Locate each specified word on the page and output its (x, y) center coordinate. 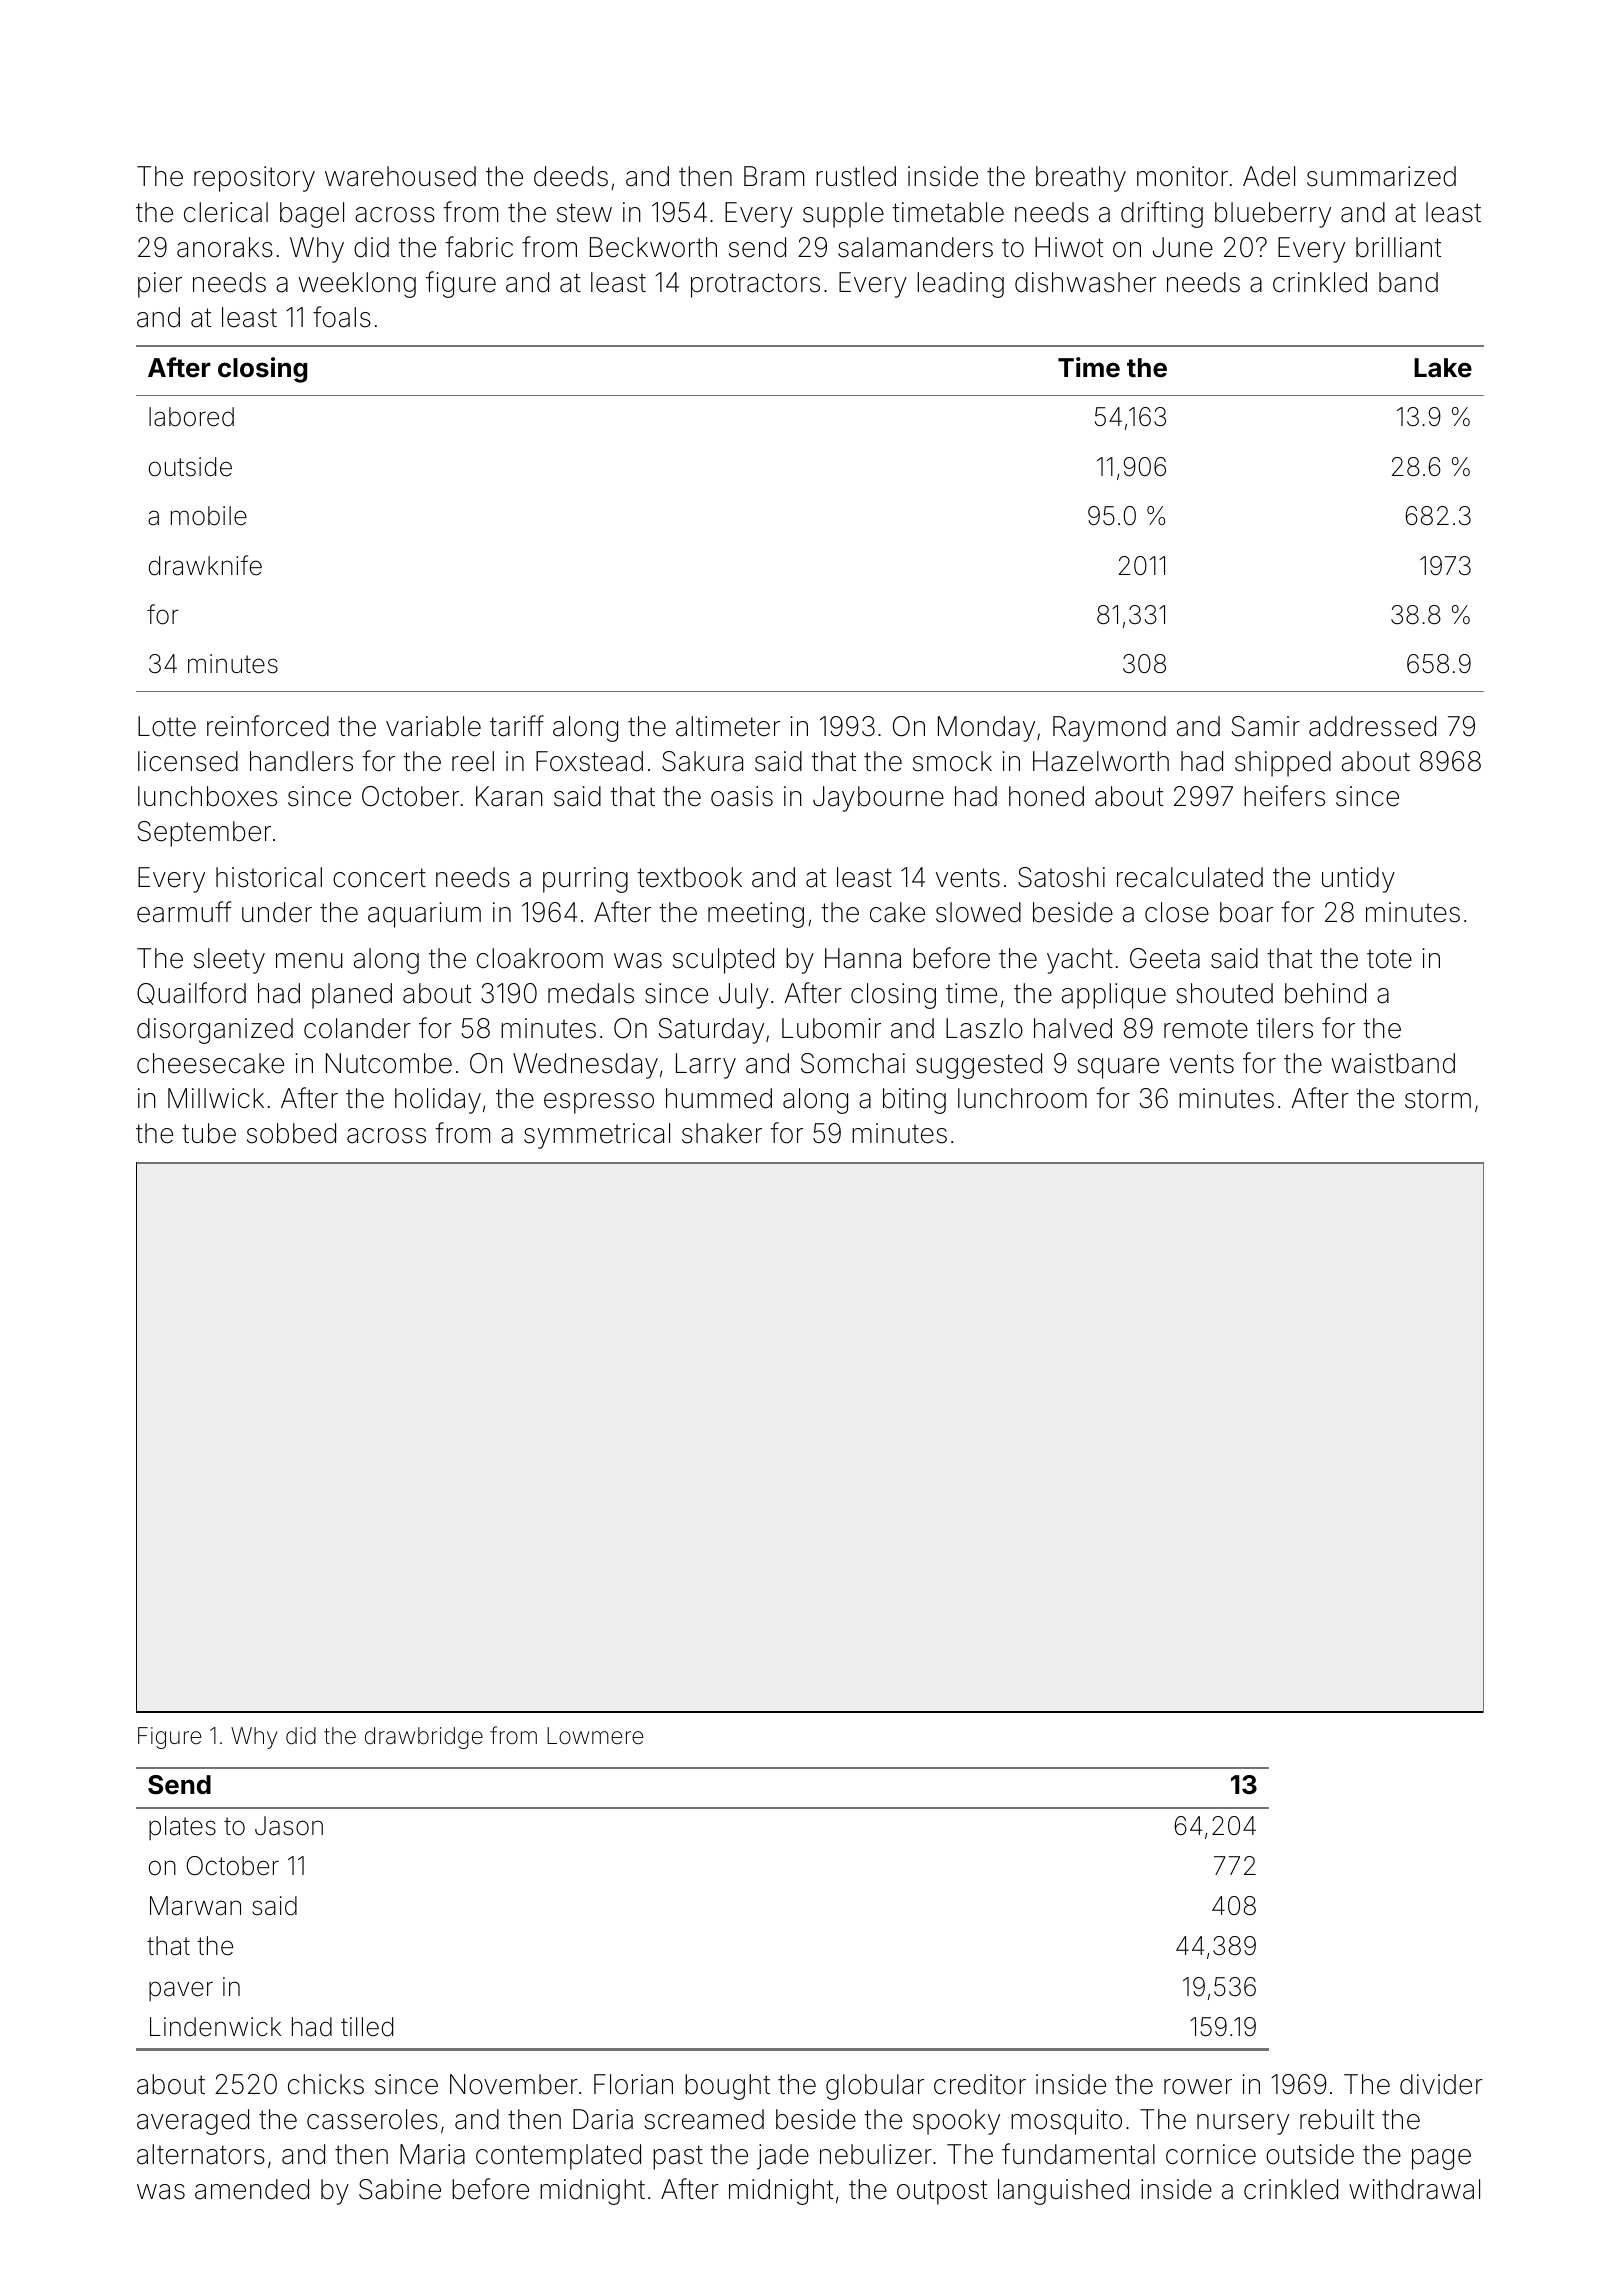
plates (182, 1828)
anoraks (225, 247)
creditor (980, 2084)
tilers (1284, 1028)
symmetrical (597, 1136)
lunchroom (1022, 1098)
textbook (689, 877)
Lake (1443, 368)
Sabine (400, 2189)
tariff (517, 726)
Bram (774, 176)
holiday (438, 1101)
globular (875, 2087)
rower (1198, 2087)
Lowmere (595, 1736)
